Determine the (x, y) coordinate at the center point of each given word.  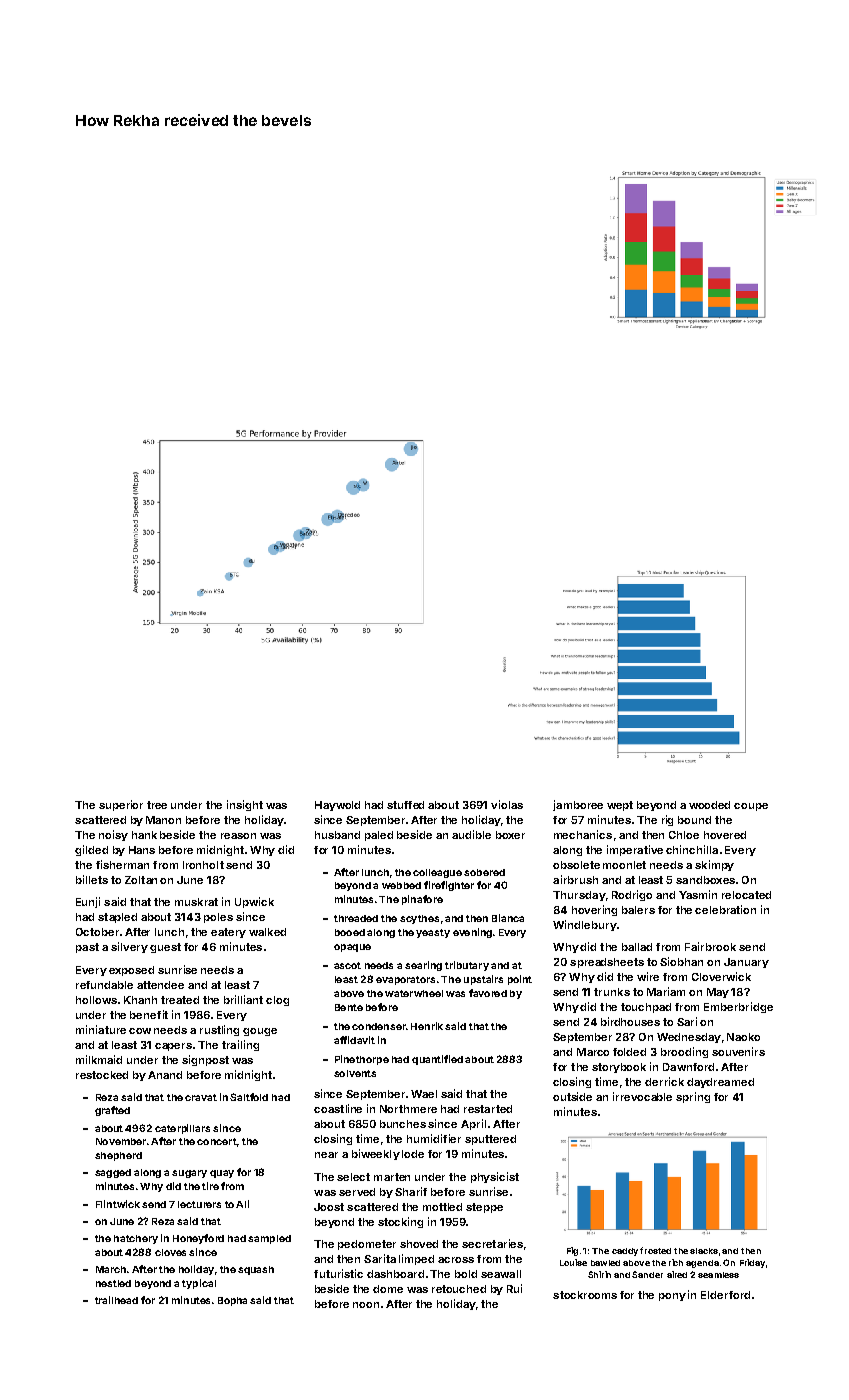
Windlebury (585, 925)
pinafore (422, 900)
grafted (112, 1111)
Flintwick (118, 1204)
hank (144, 835)
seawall (501, 1274)
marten (392, 1177)
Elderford (725, 1295)
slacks (704, 1251)
